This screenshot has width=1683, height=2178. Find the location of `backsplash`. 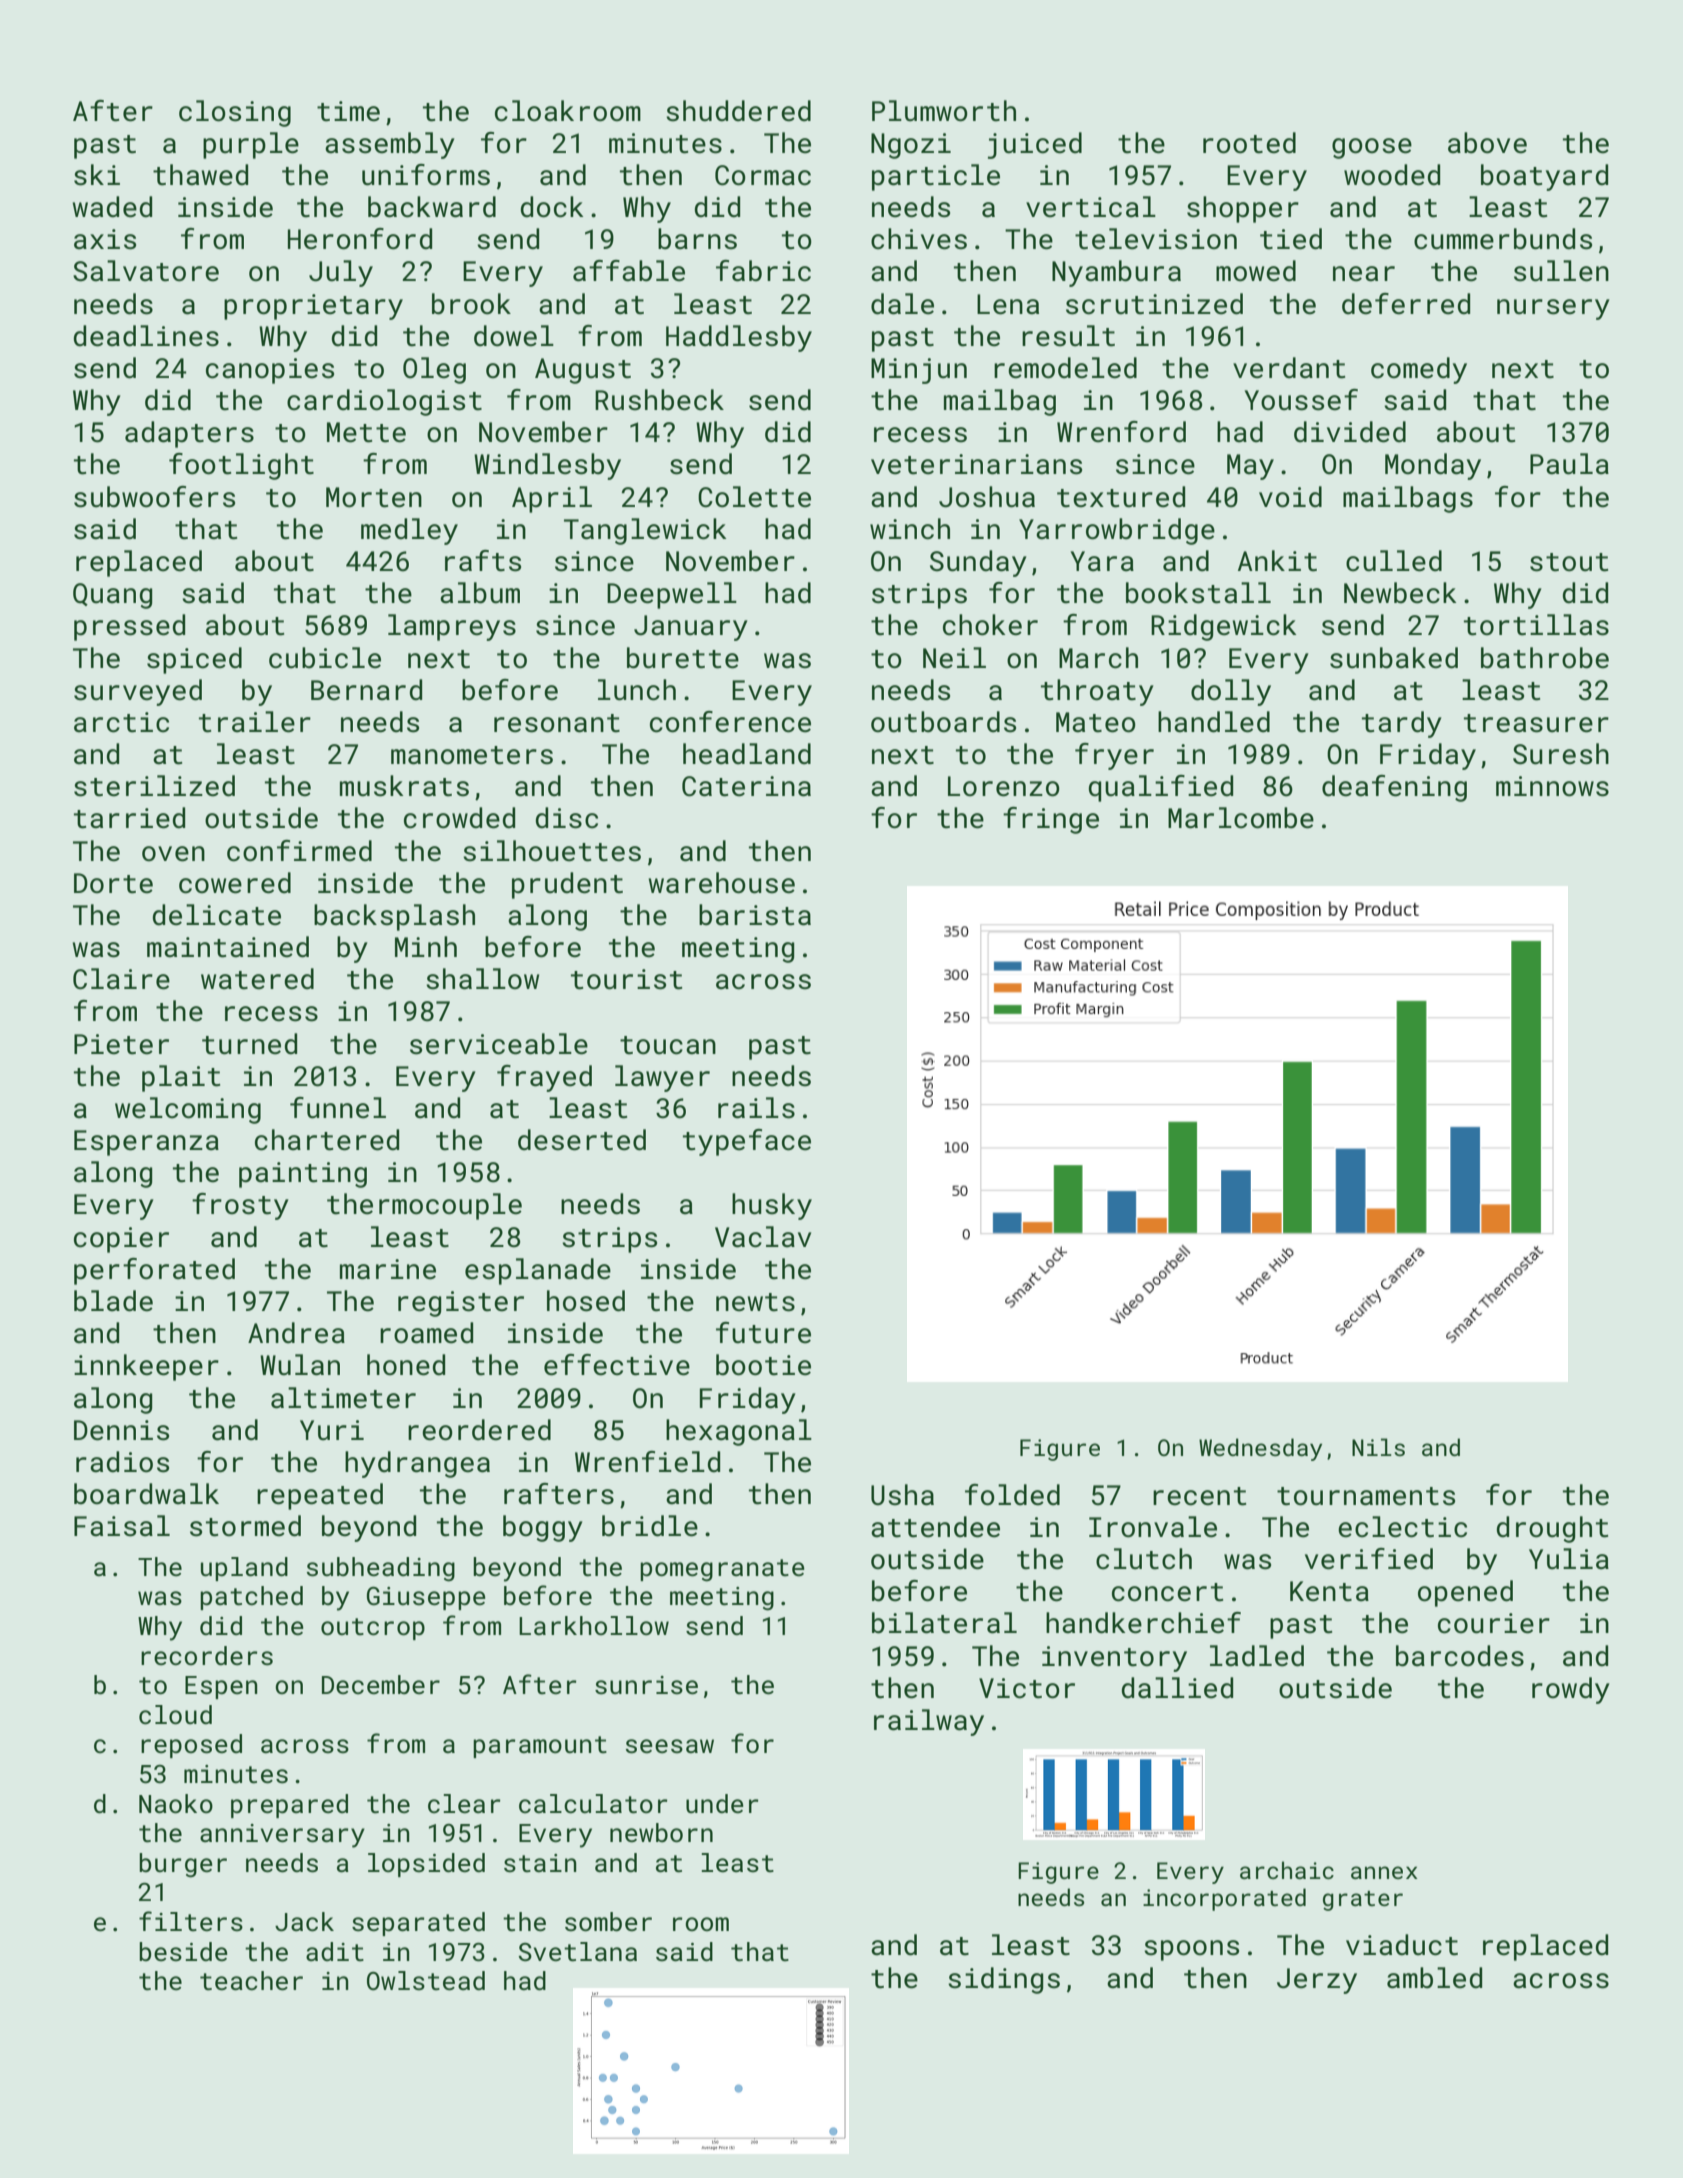

backsplash is located at coordinates (394, 917).
